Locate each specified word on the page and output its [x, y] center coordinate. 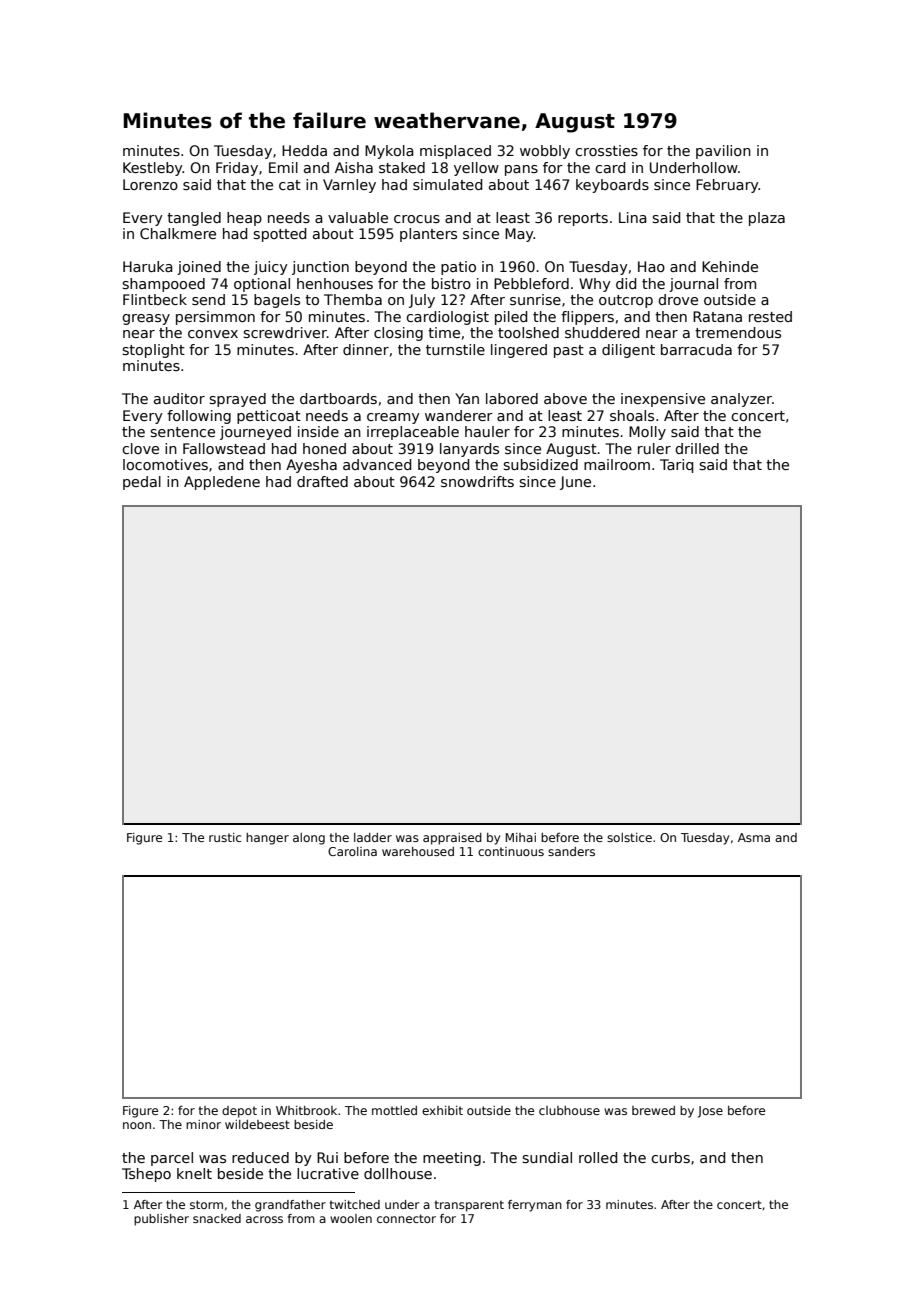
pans [521, 170]
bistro [451, 283]
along [309, 839]
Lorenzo [150, 184]
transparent [469, 1206]
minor [203, 1124]
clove [140, 448]
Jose [710, 1112]
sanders [571, 851]
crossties [606, 150]
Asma [754, 837]
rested [770, 316]
